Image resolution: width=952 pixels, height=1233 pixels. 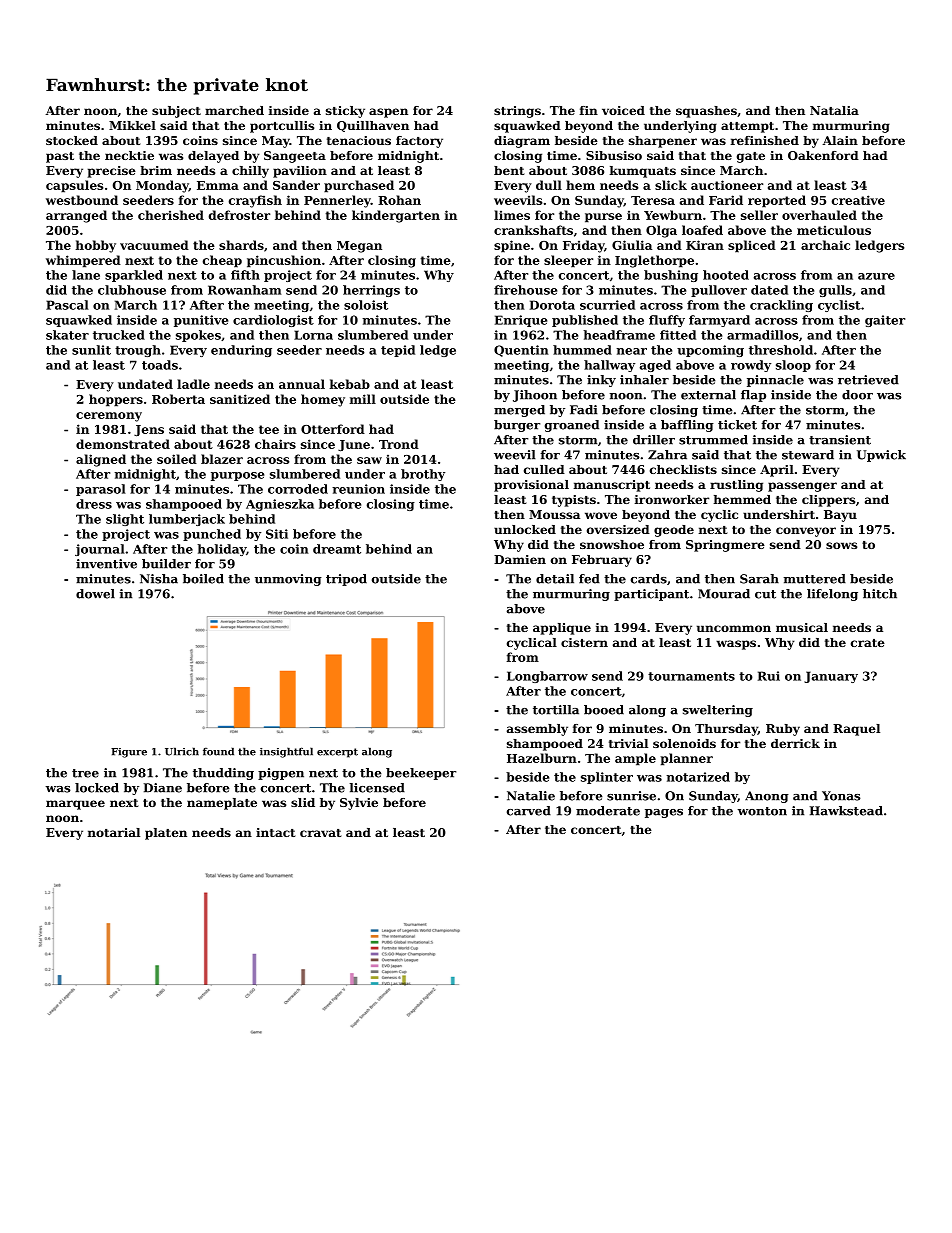 What do you see at coordinates (556, 710) in the screenshot?
I see `tortilla` at bounding box center [556, 710].
